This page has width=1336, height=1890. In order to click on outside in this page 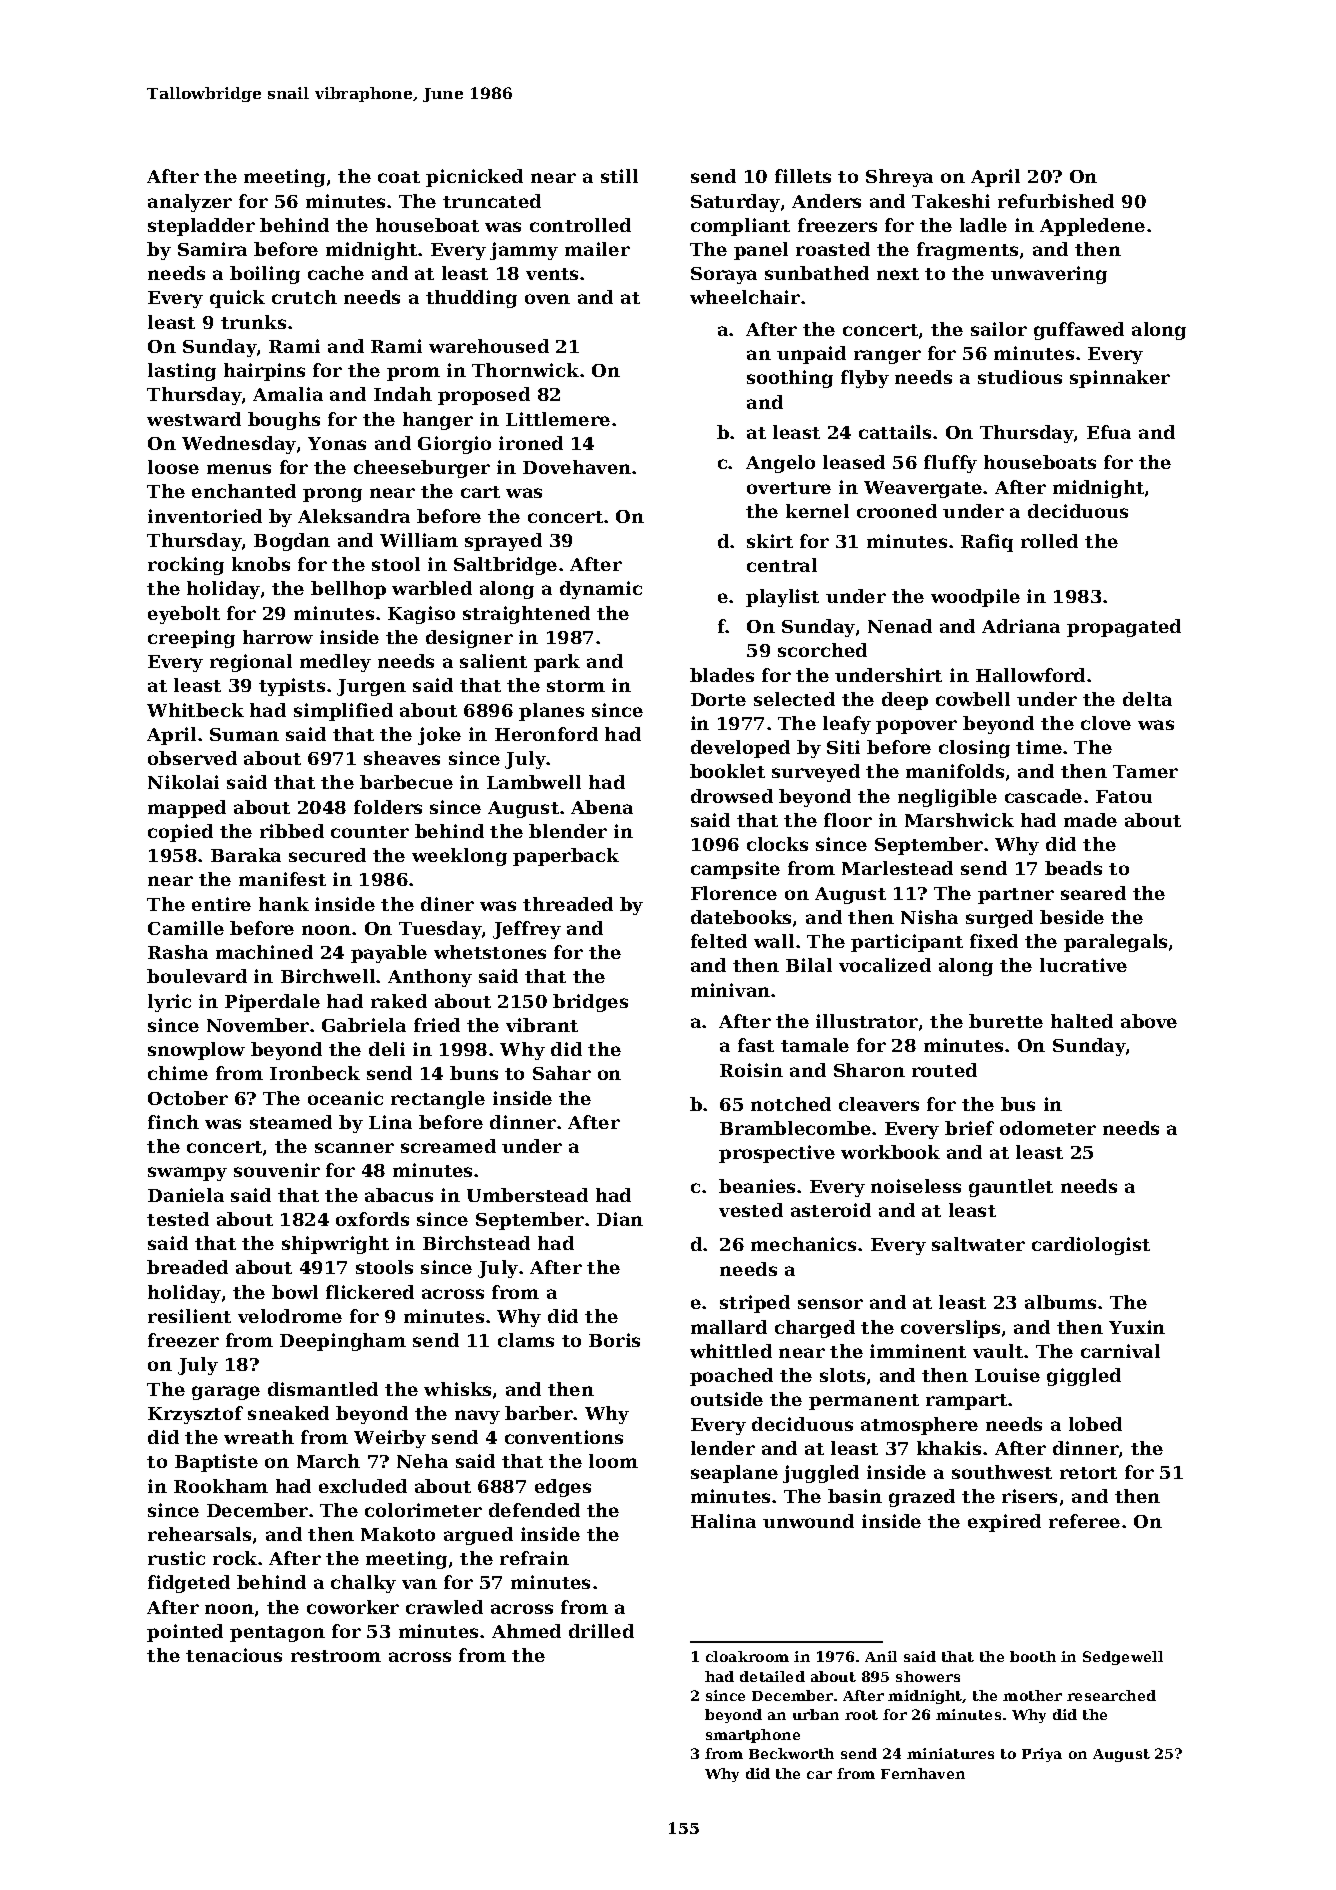, I will do `click(727, 1399)`.
